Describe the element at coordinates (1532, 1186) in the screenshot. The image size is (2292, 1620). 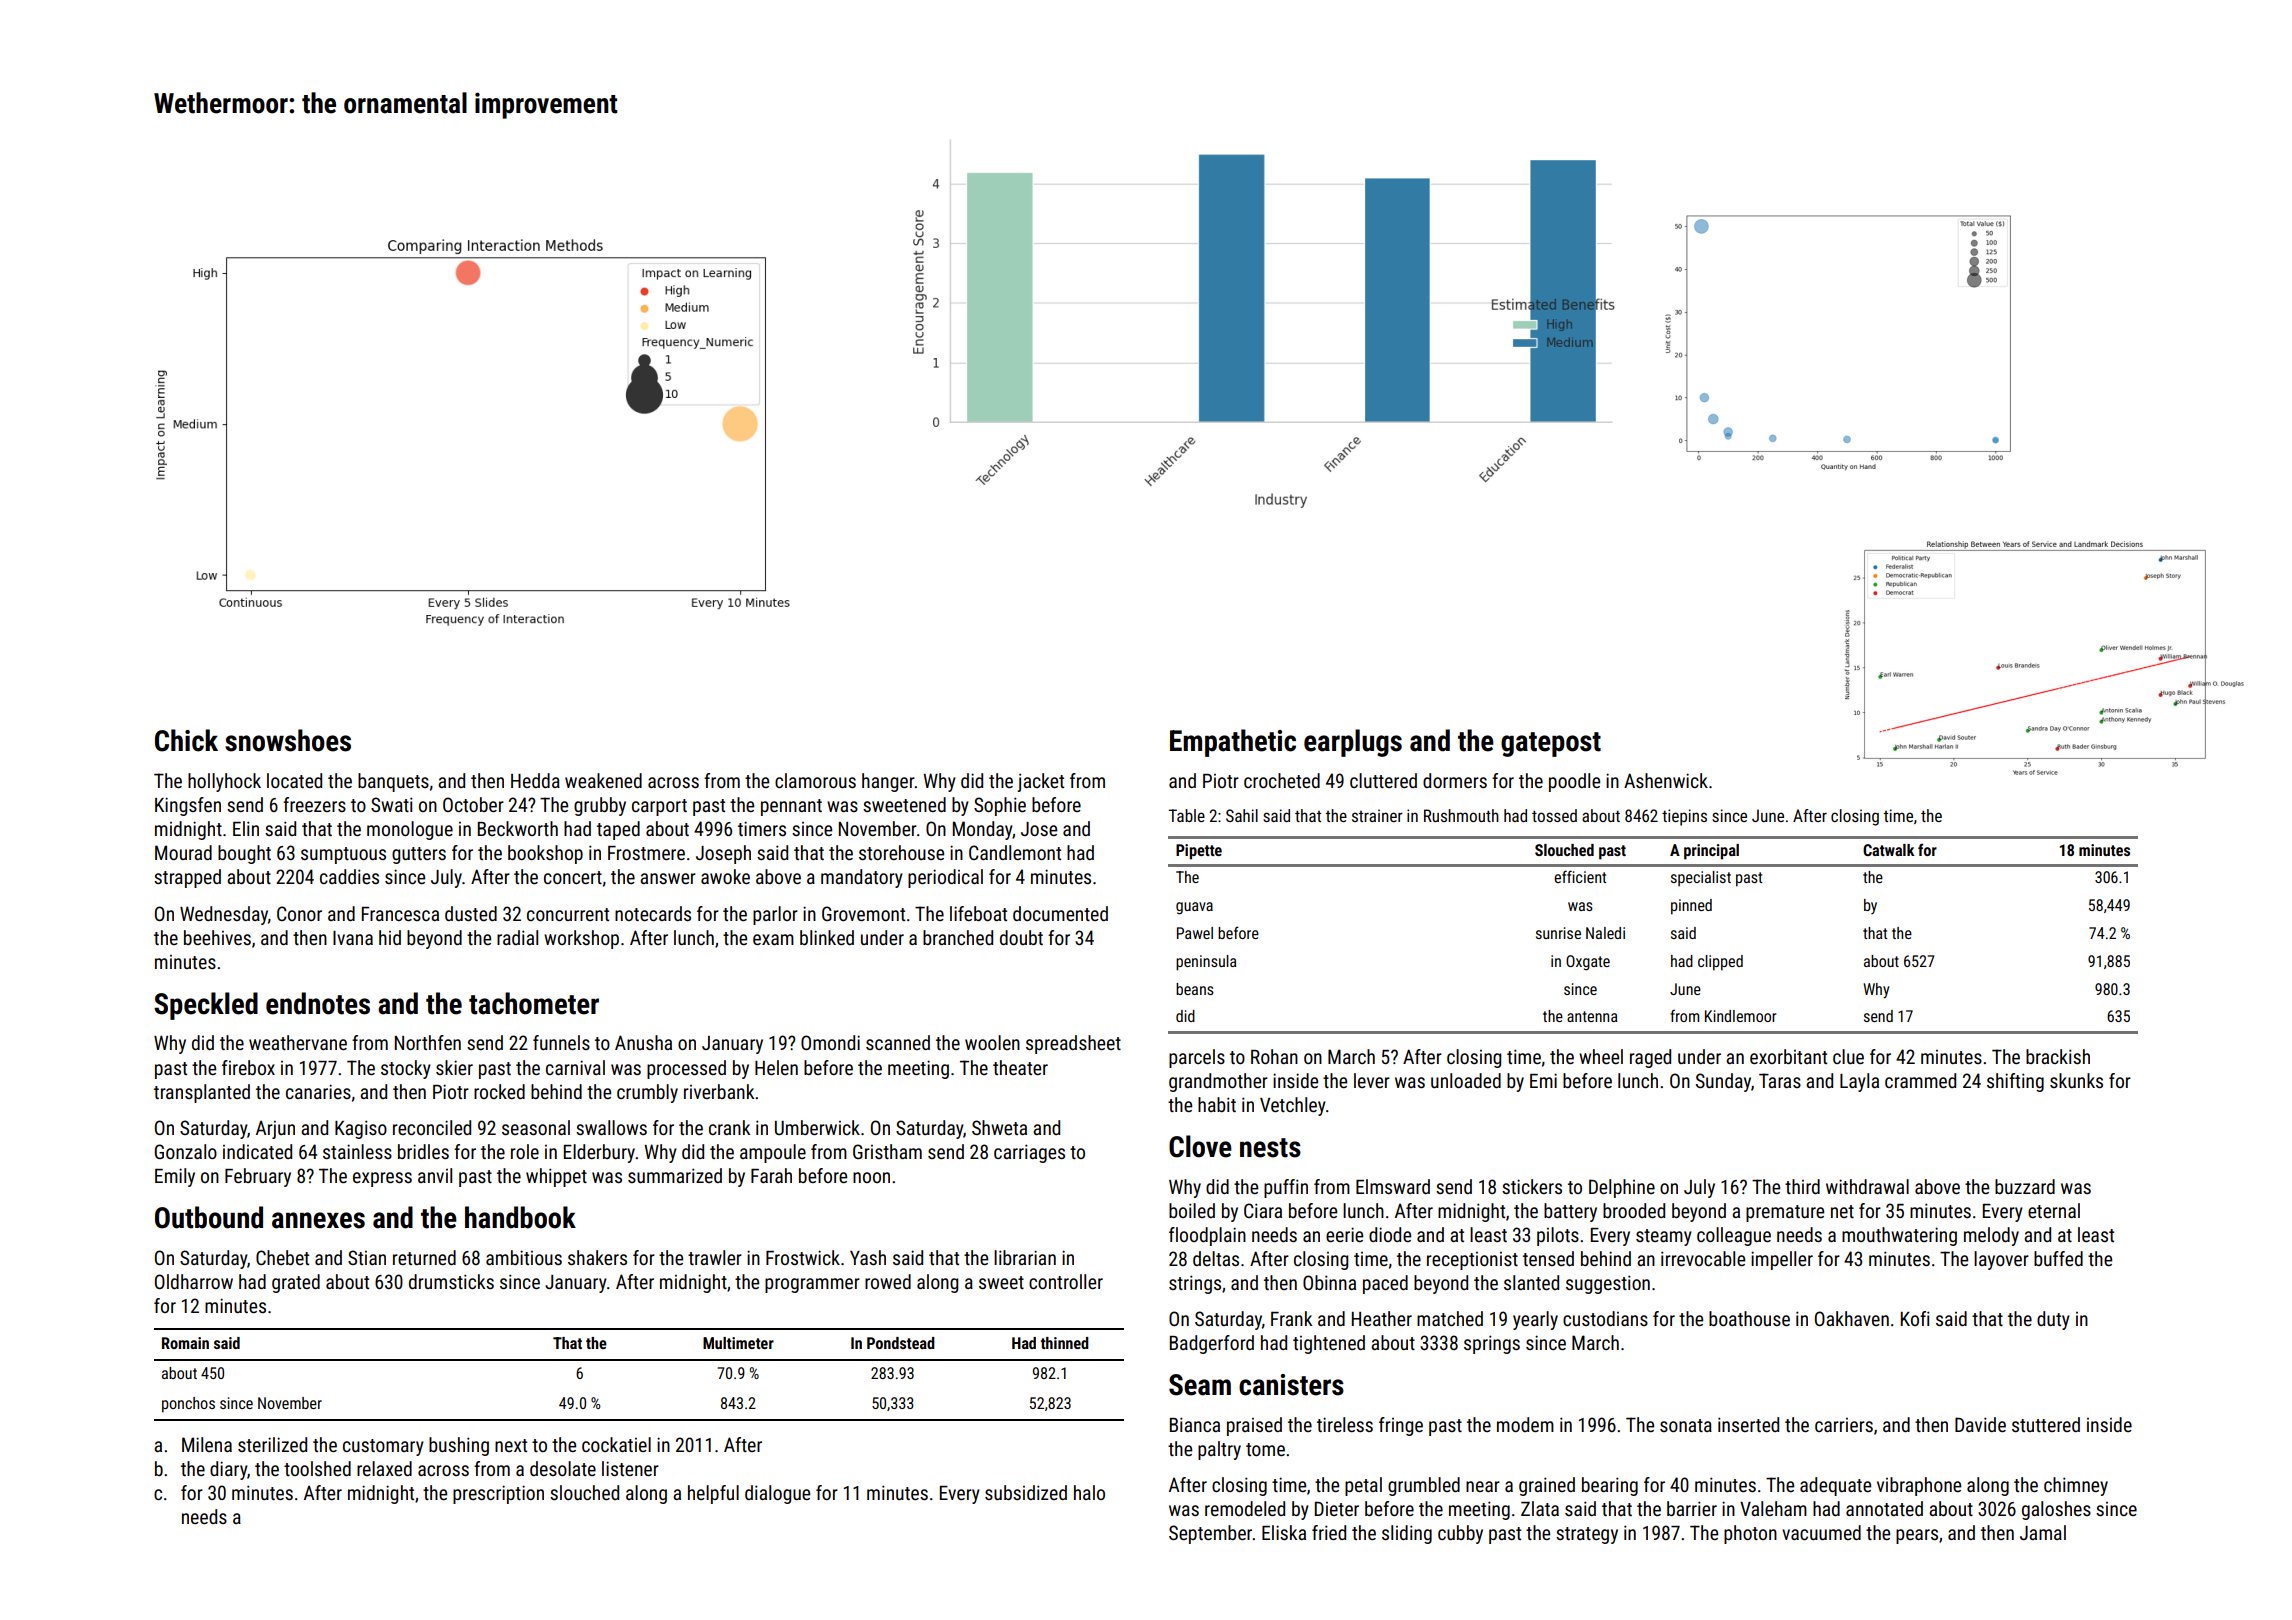
I see `stickers` at that location.
